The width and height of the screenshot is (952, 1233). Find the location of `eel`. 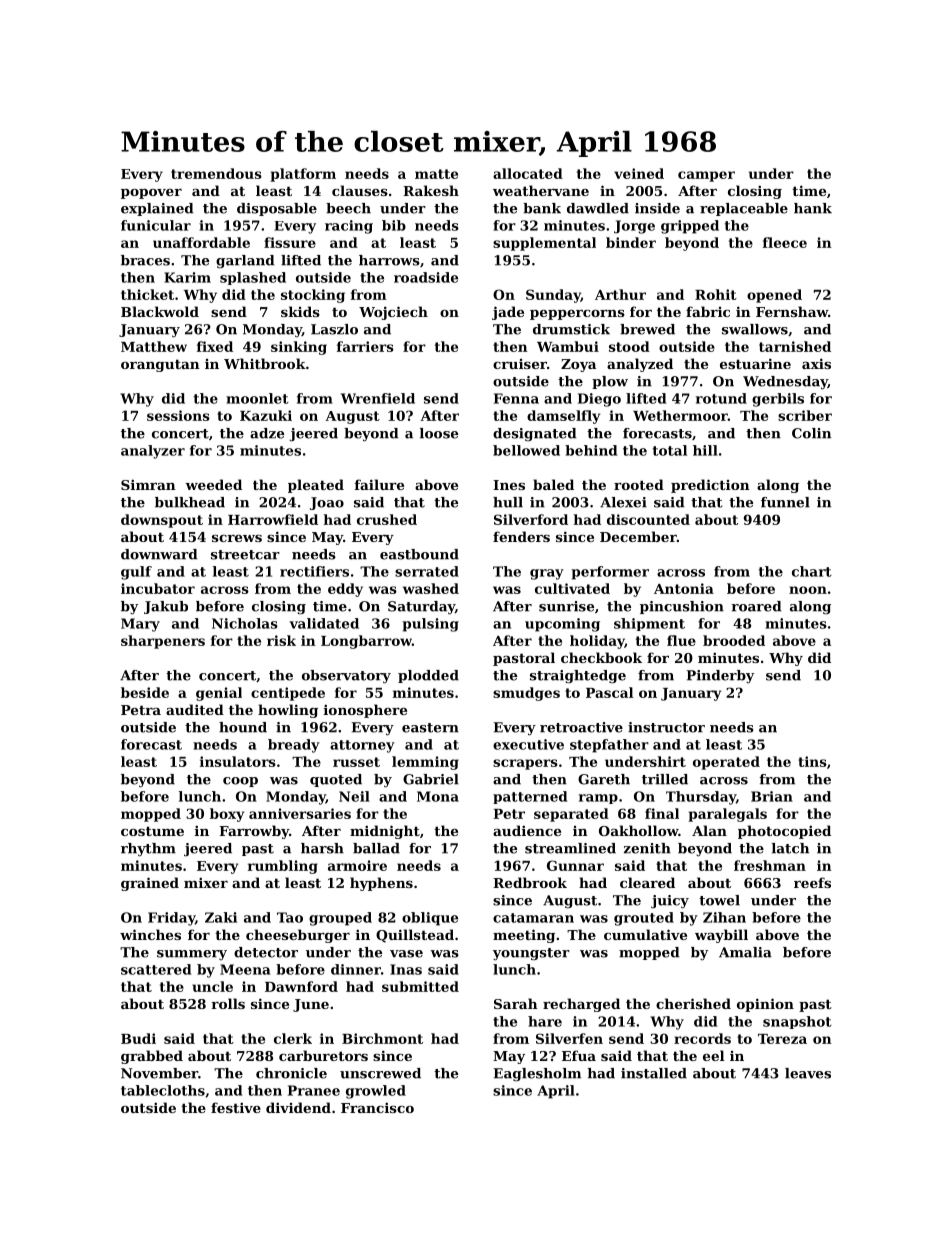

eel is located at coordinates (714, 1055).
